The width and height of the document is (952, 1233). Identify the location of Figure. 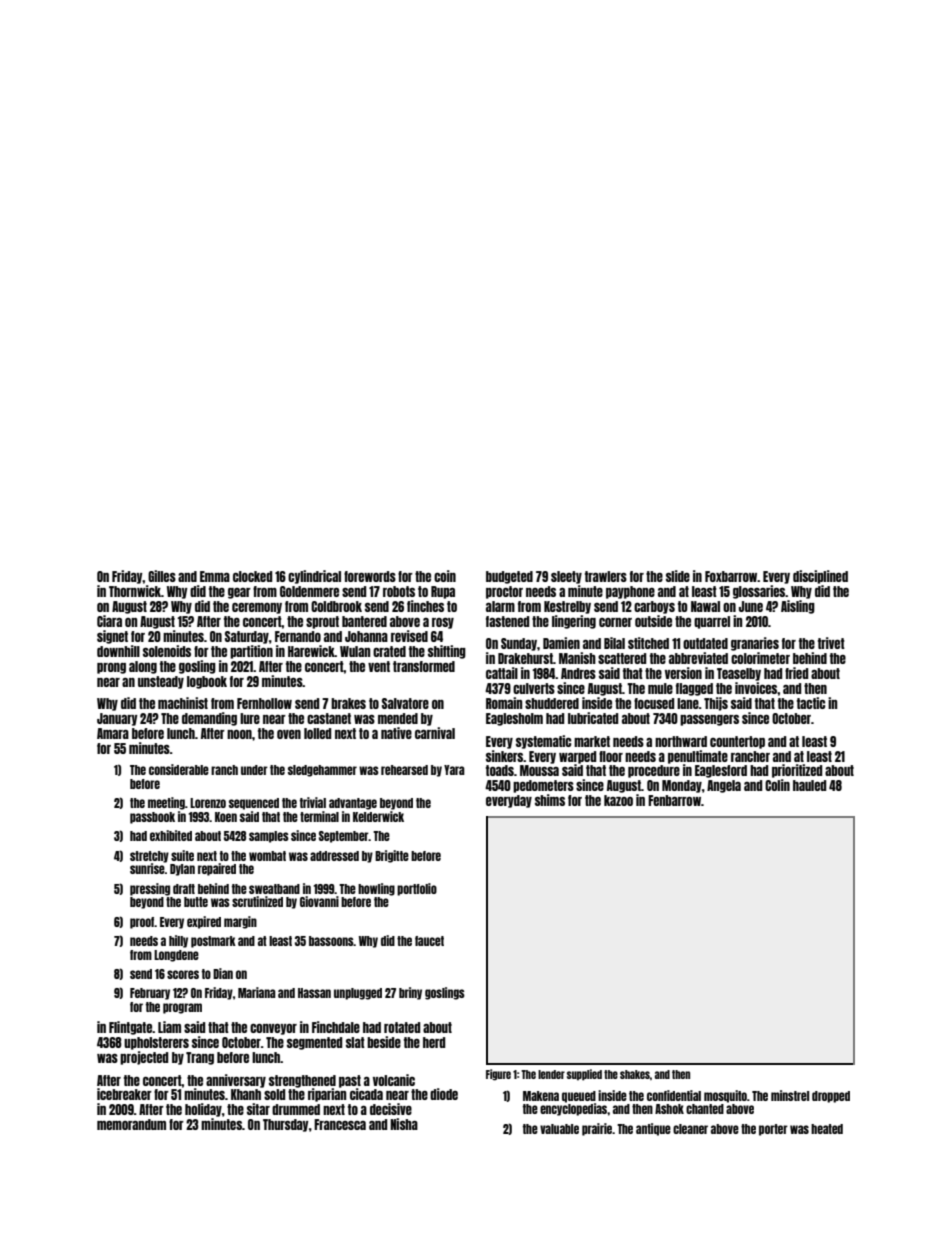
(498, 1075).
